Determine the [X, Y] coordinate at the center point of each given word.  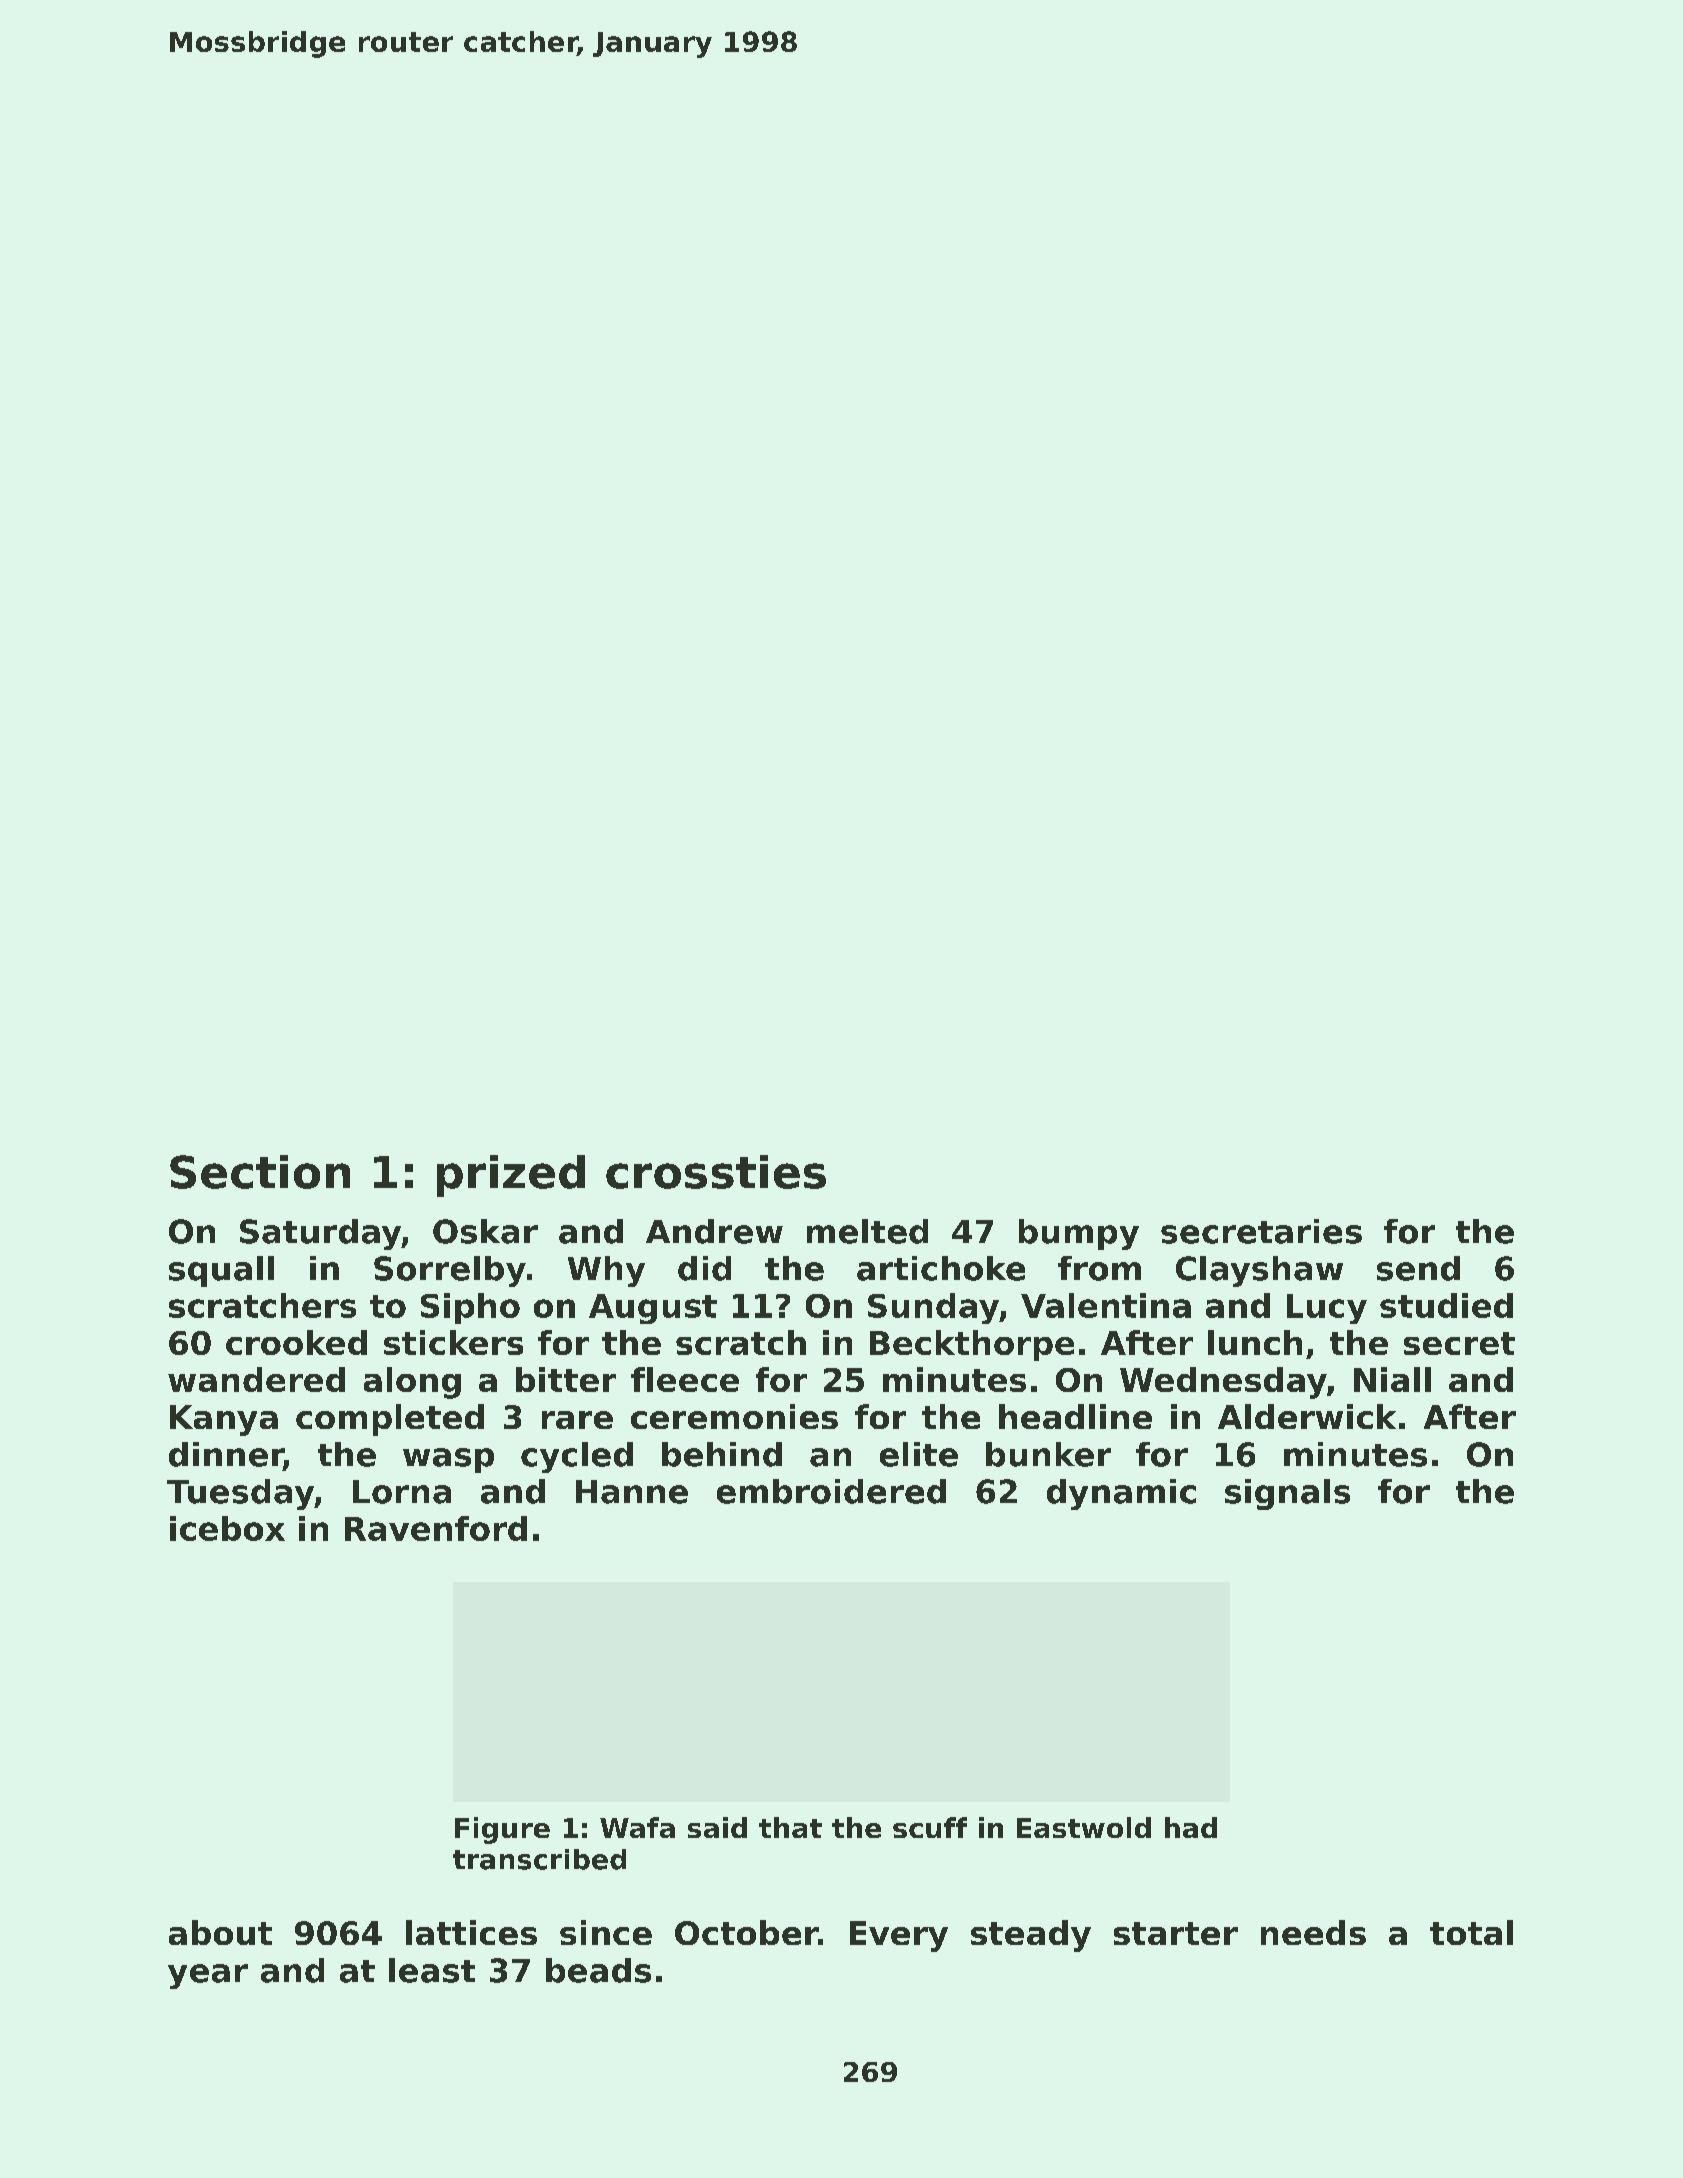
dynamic [1121, 1494]
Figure [502, 1830]
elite [919, 1454]
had [1191, 1827]
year [208, 1976]
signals [1287, 1494]
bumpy [1079, 1234]
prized [511, 1176]
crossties [716, 1172]
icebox [227, 1528]
